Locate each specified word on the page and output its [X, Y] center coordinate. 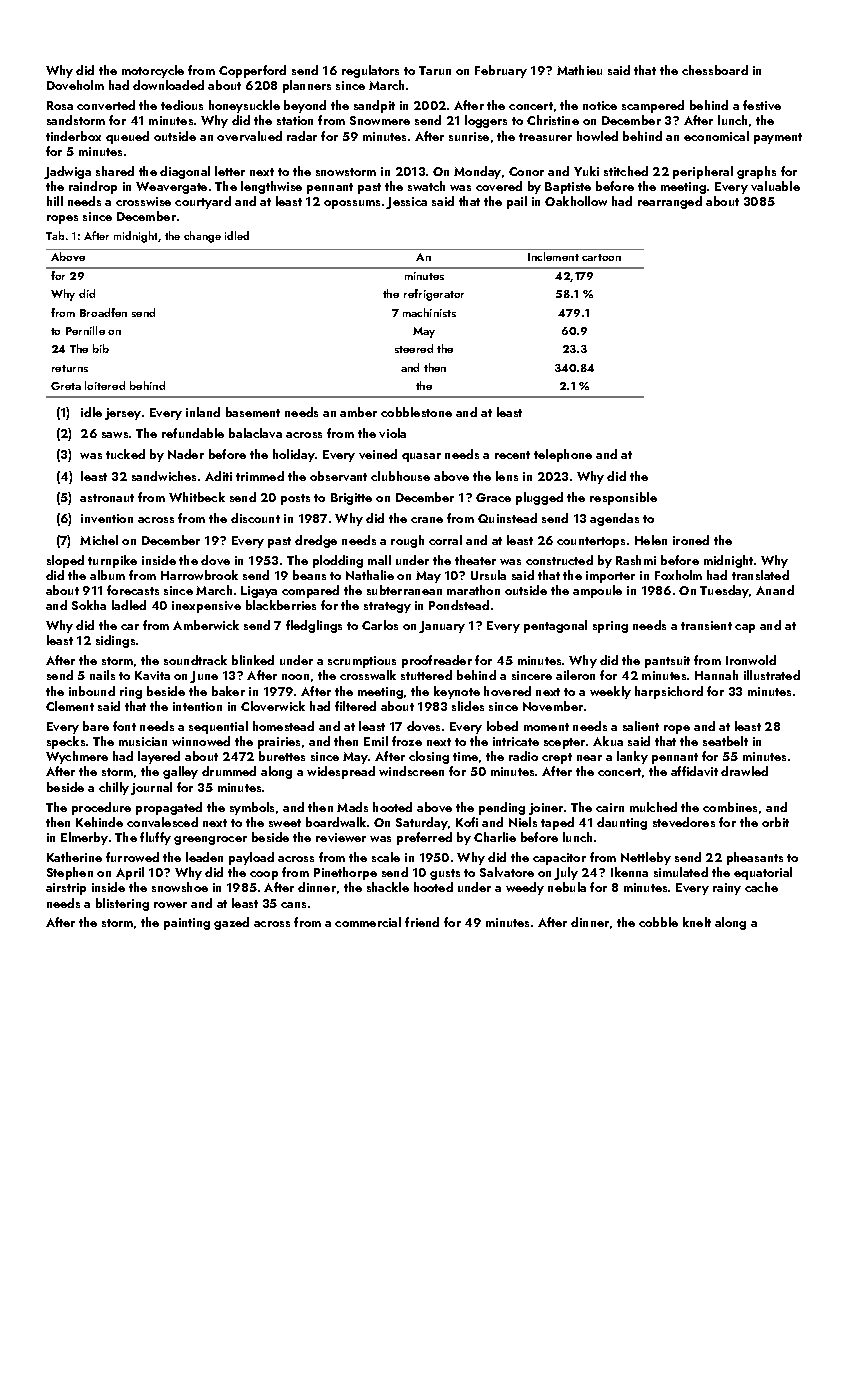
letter [230, 171]
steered [414, 348]
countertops [591, 542]
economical [716, 136]
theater [475, 560]
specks [66, 742]
